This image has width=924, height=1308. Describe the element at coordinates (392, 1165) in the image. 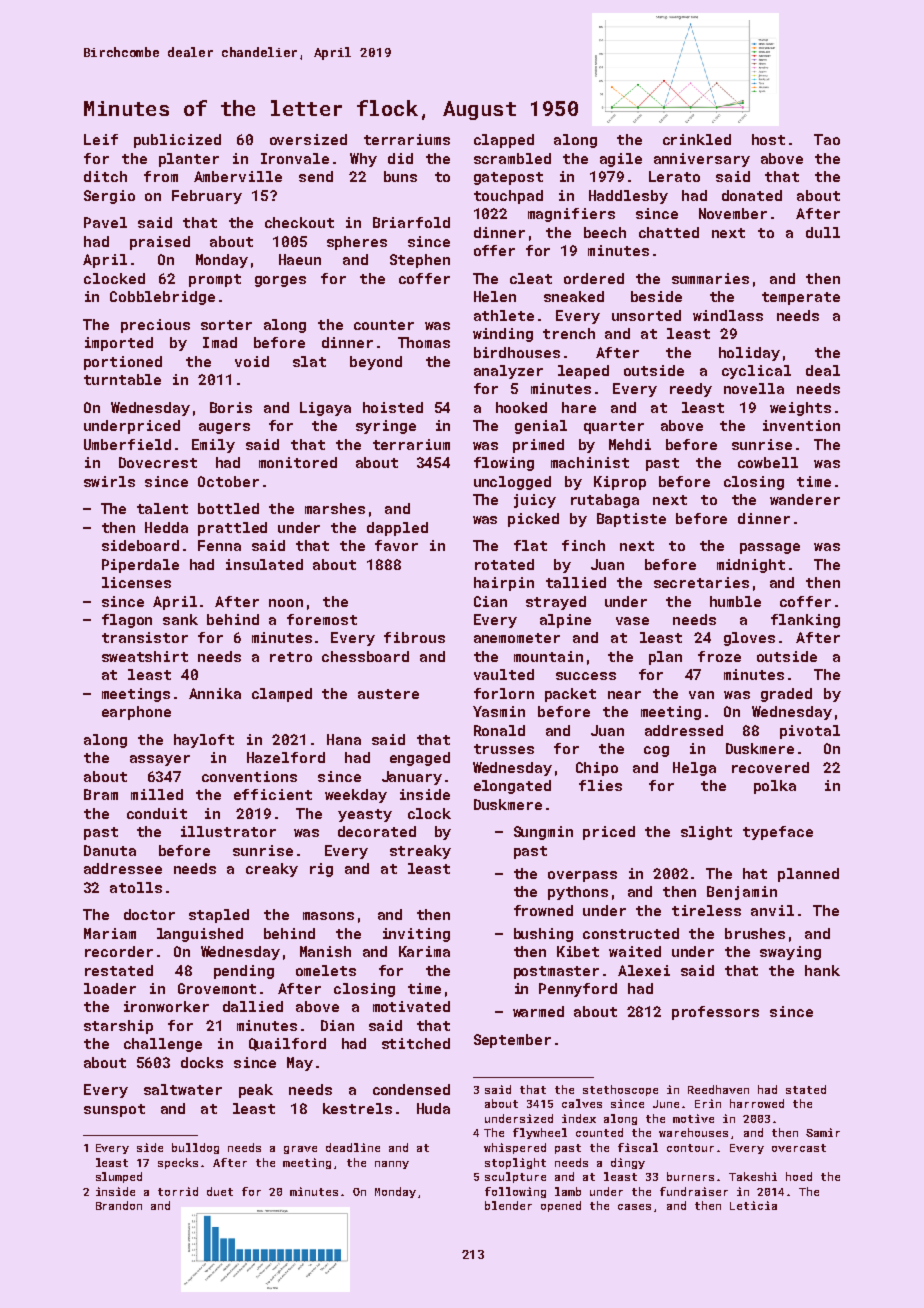

I see `nanny` at that location.
